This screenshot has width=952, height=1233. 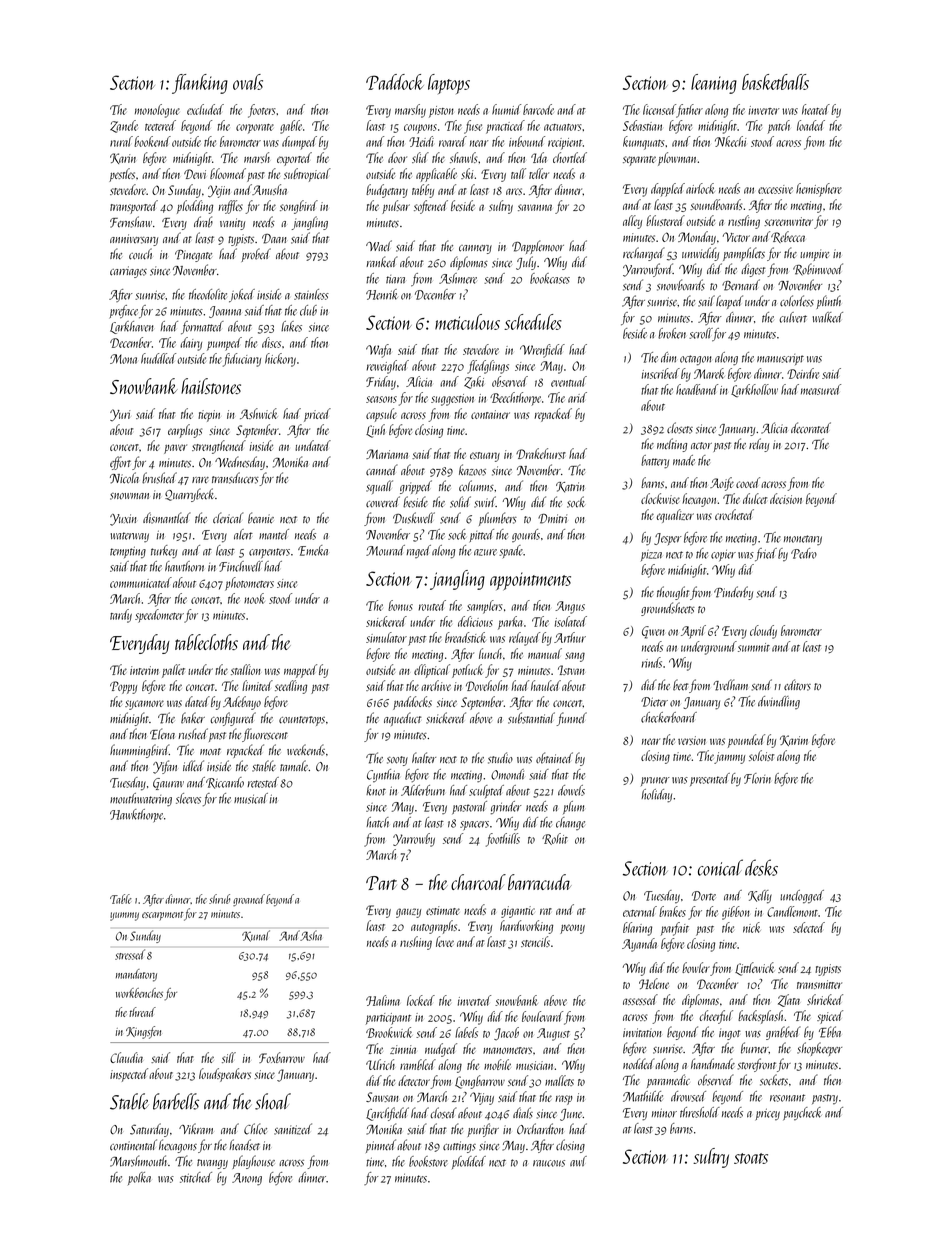 What do you see at coordinates (506, 109) in the screenshot?
I see `humid` at bounding box center [506, 109].
